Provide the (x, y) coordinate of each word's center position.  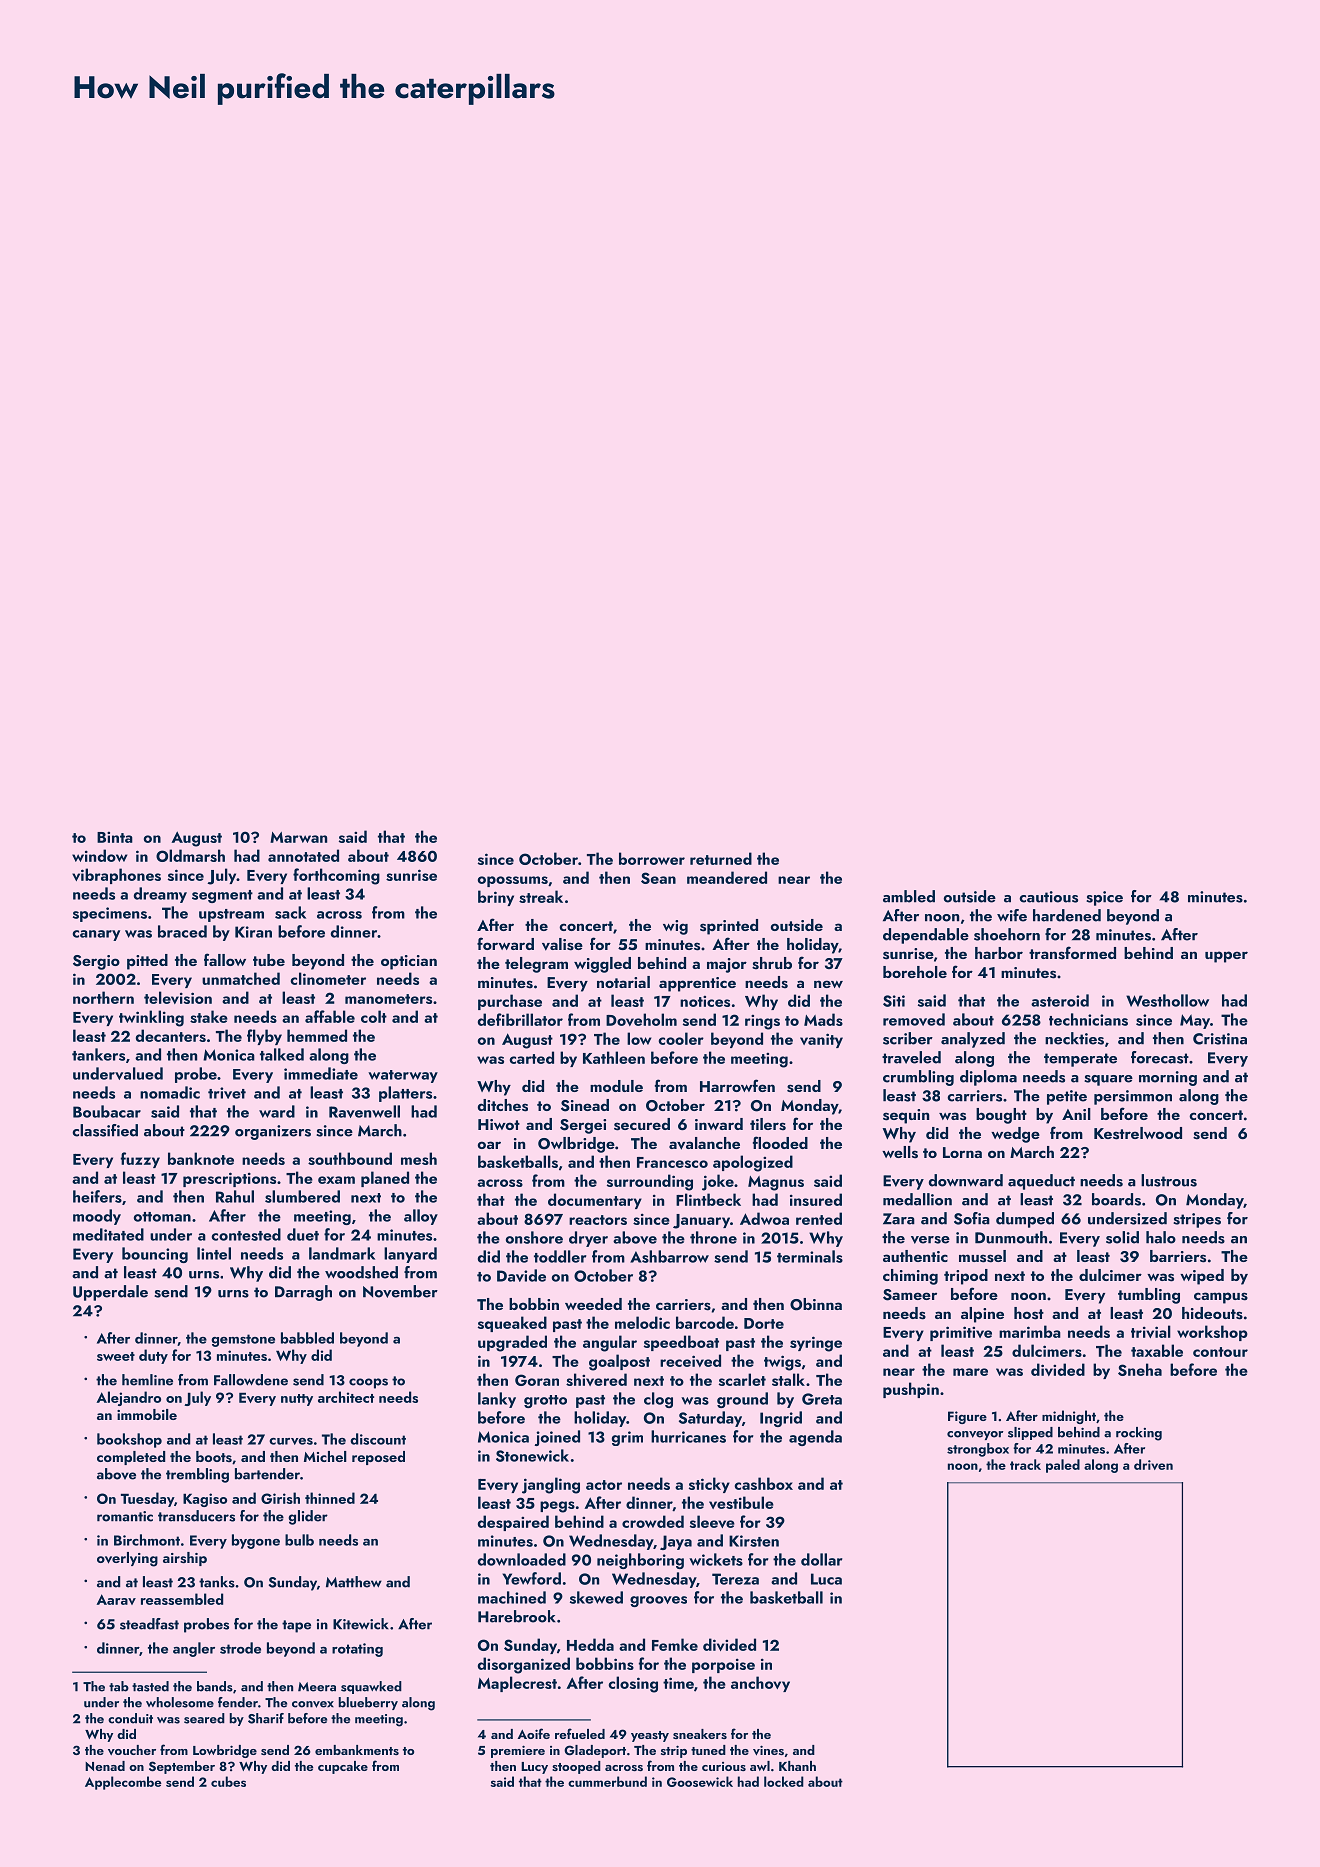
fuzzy (140, 1160)
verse (930, 1240)
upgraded (512, 1343)
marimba (1030, 1331)
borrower (652, 858)
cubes (228, 1781)
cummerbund (607, 1781)
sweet (116, 1356)
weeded (593, 1304)
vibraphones (116, 876)
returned (721, 858)
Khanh (797, 1766)
